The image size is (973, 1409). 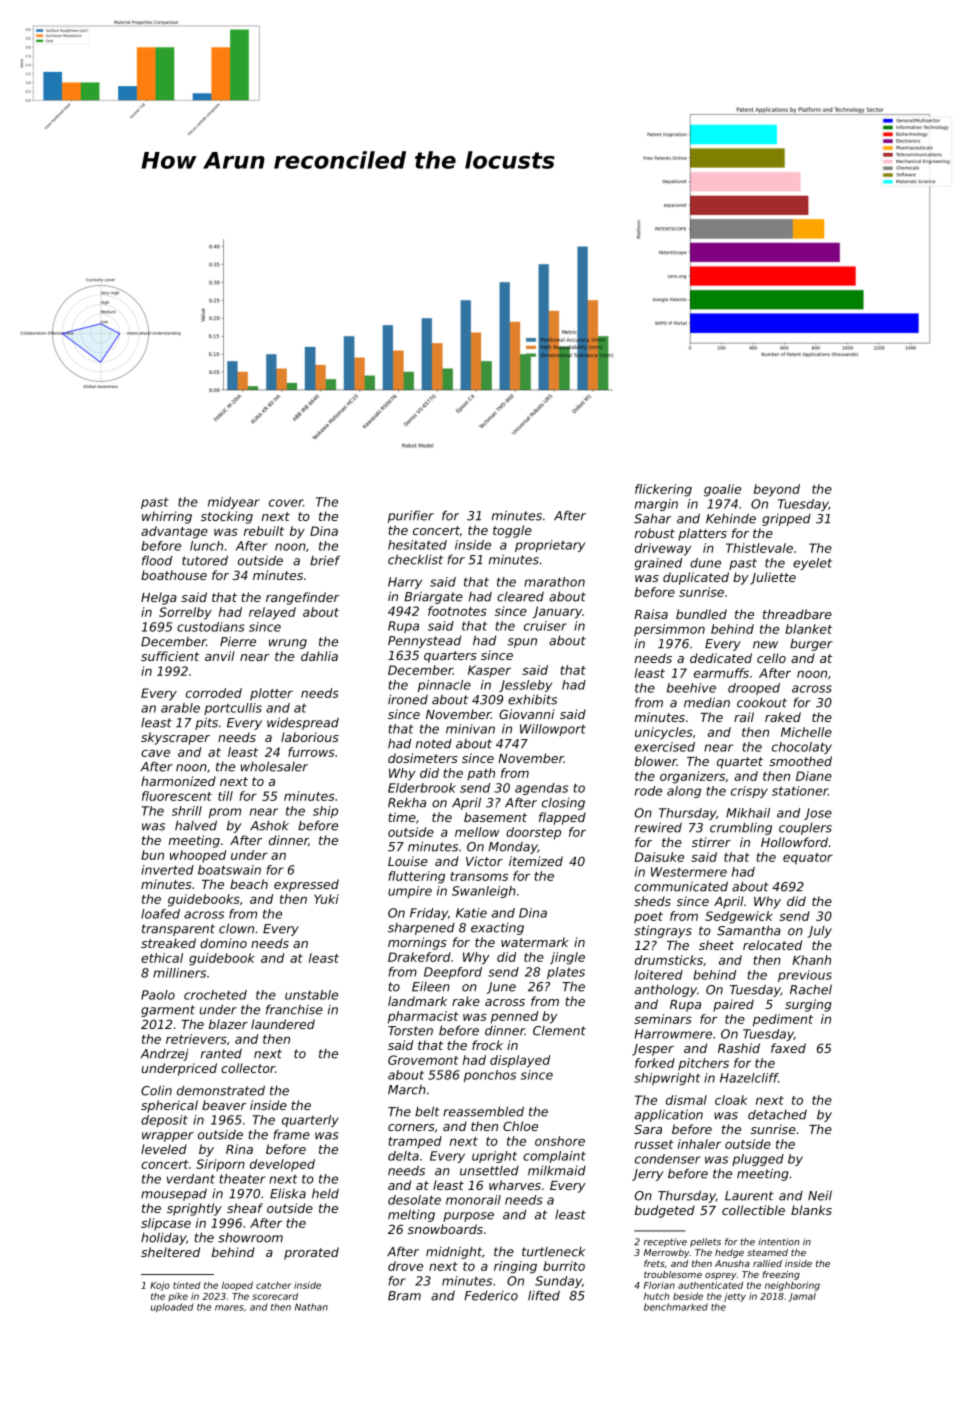 I want to click on previous, so click(x=805, y=976).
